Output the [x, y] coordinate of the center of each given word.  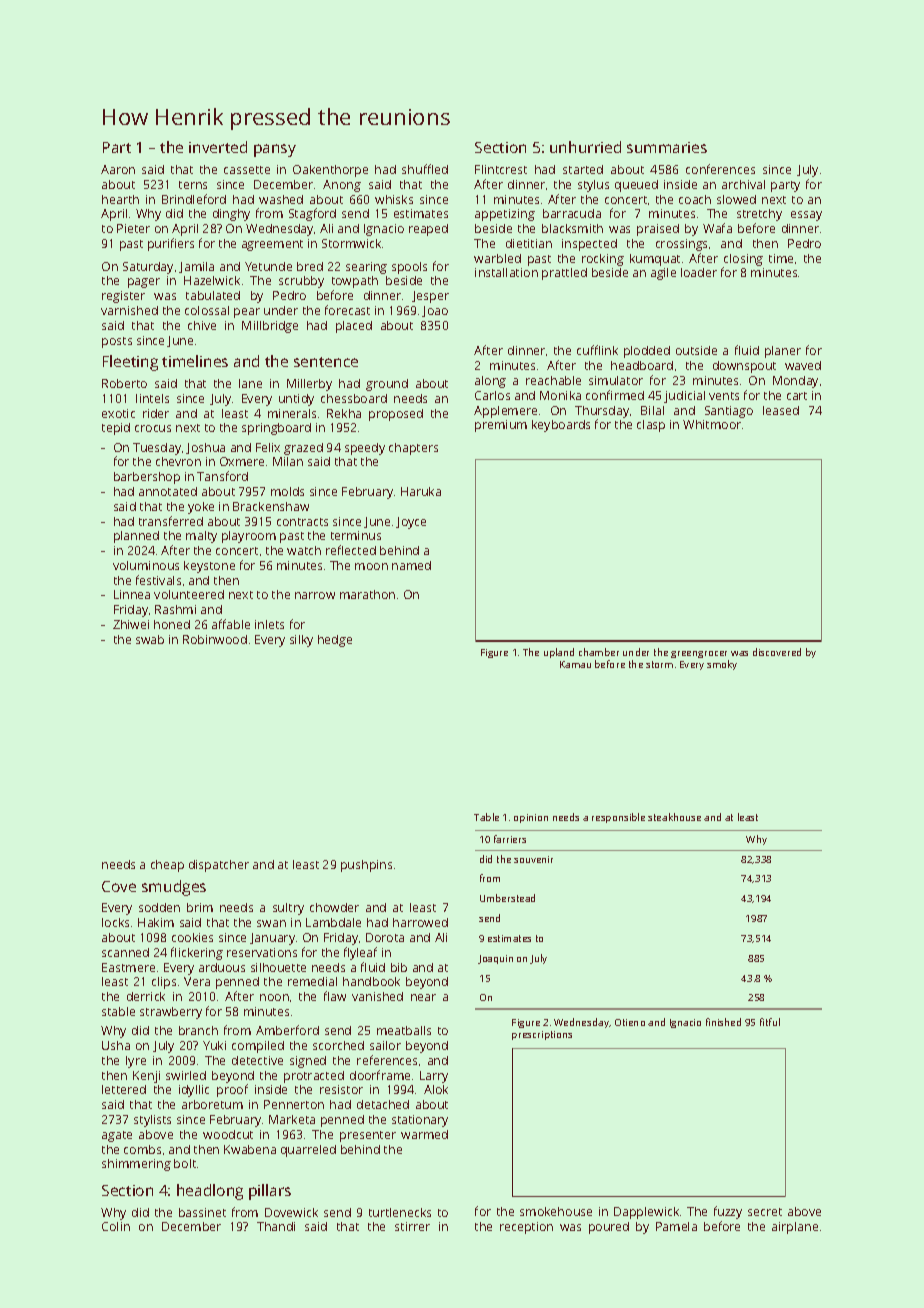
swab [150, 639]
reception [526, 1228]
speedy [365, 449]
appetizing [505, 215]
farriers [510, 839]
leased [781, 410]
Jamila [196, 267]
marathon [367, 594]
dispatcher [219, 866]
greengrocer [699, 654]
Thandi [276, 1226]
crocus [153, 428]
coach [695, 199]
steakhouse [674, 817]
